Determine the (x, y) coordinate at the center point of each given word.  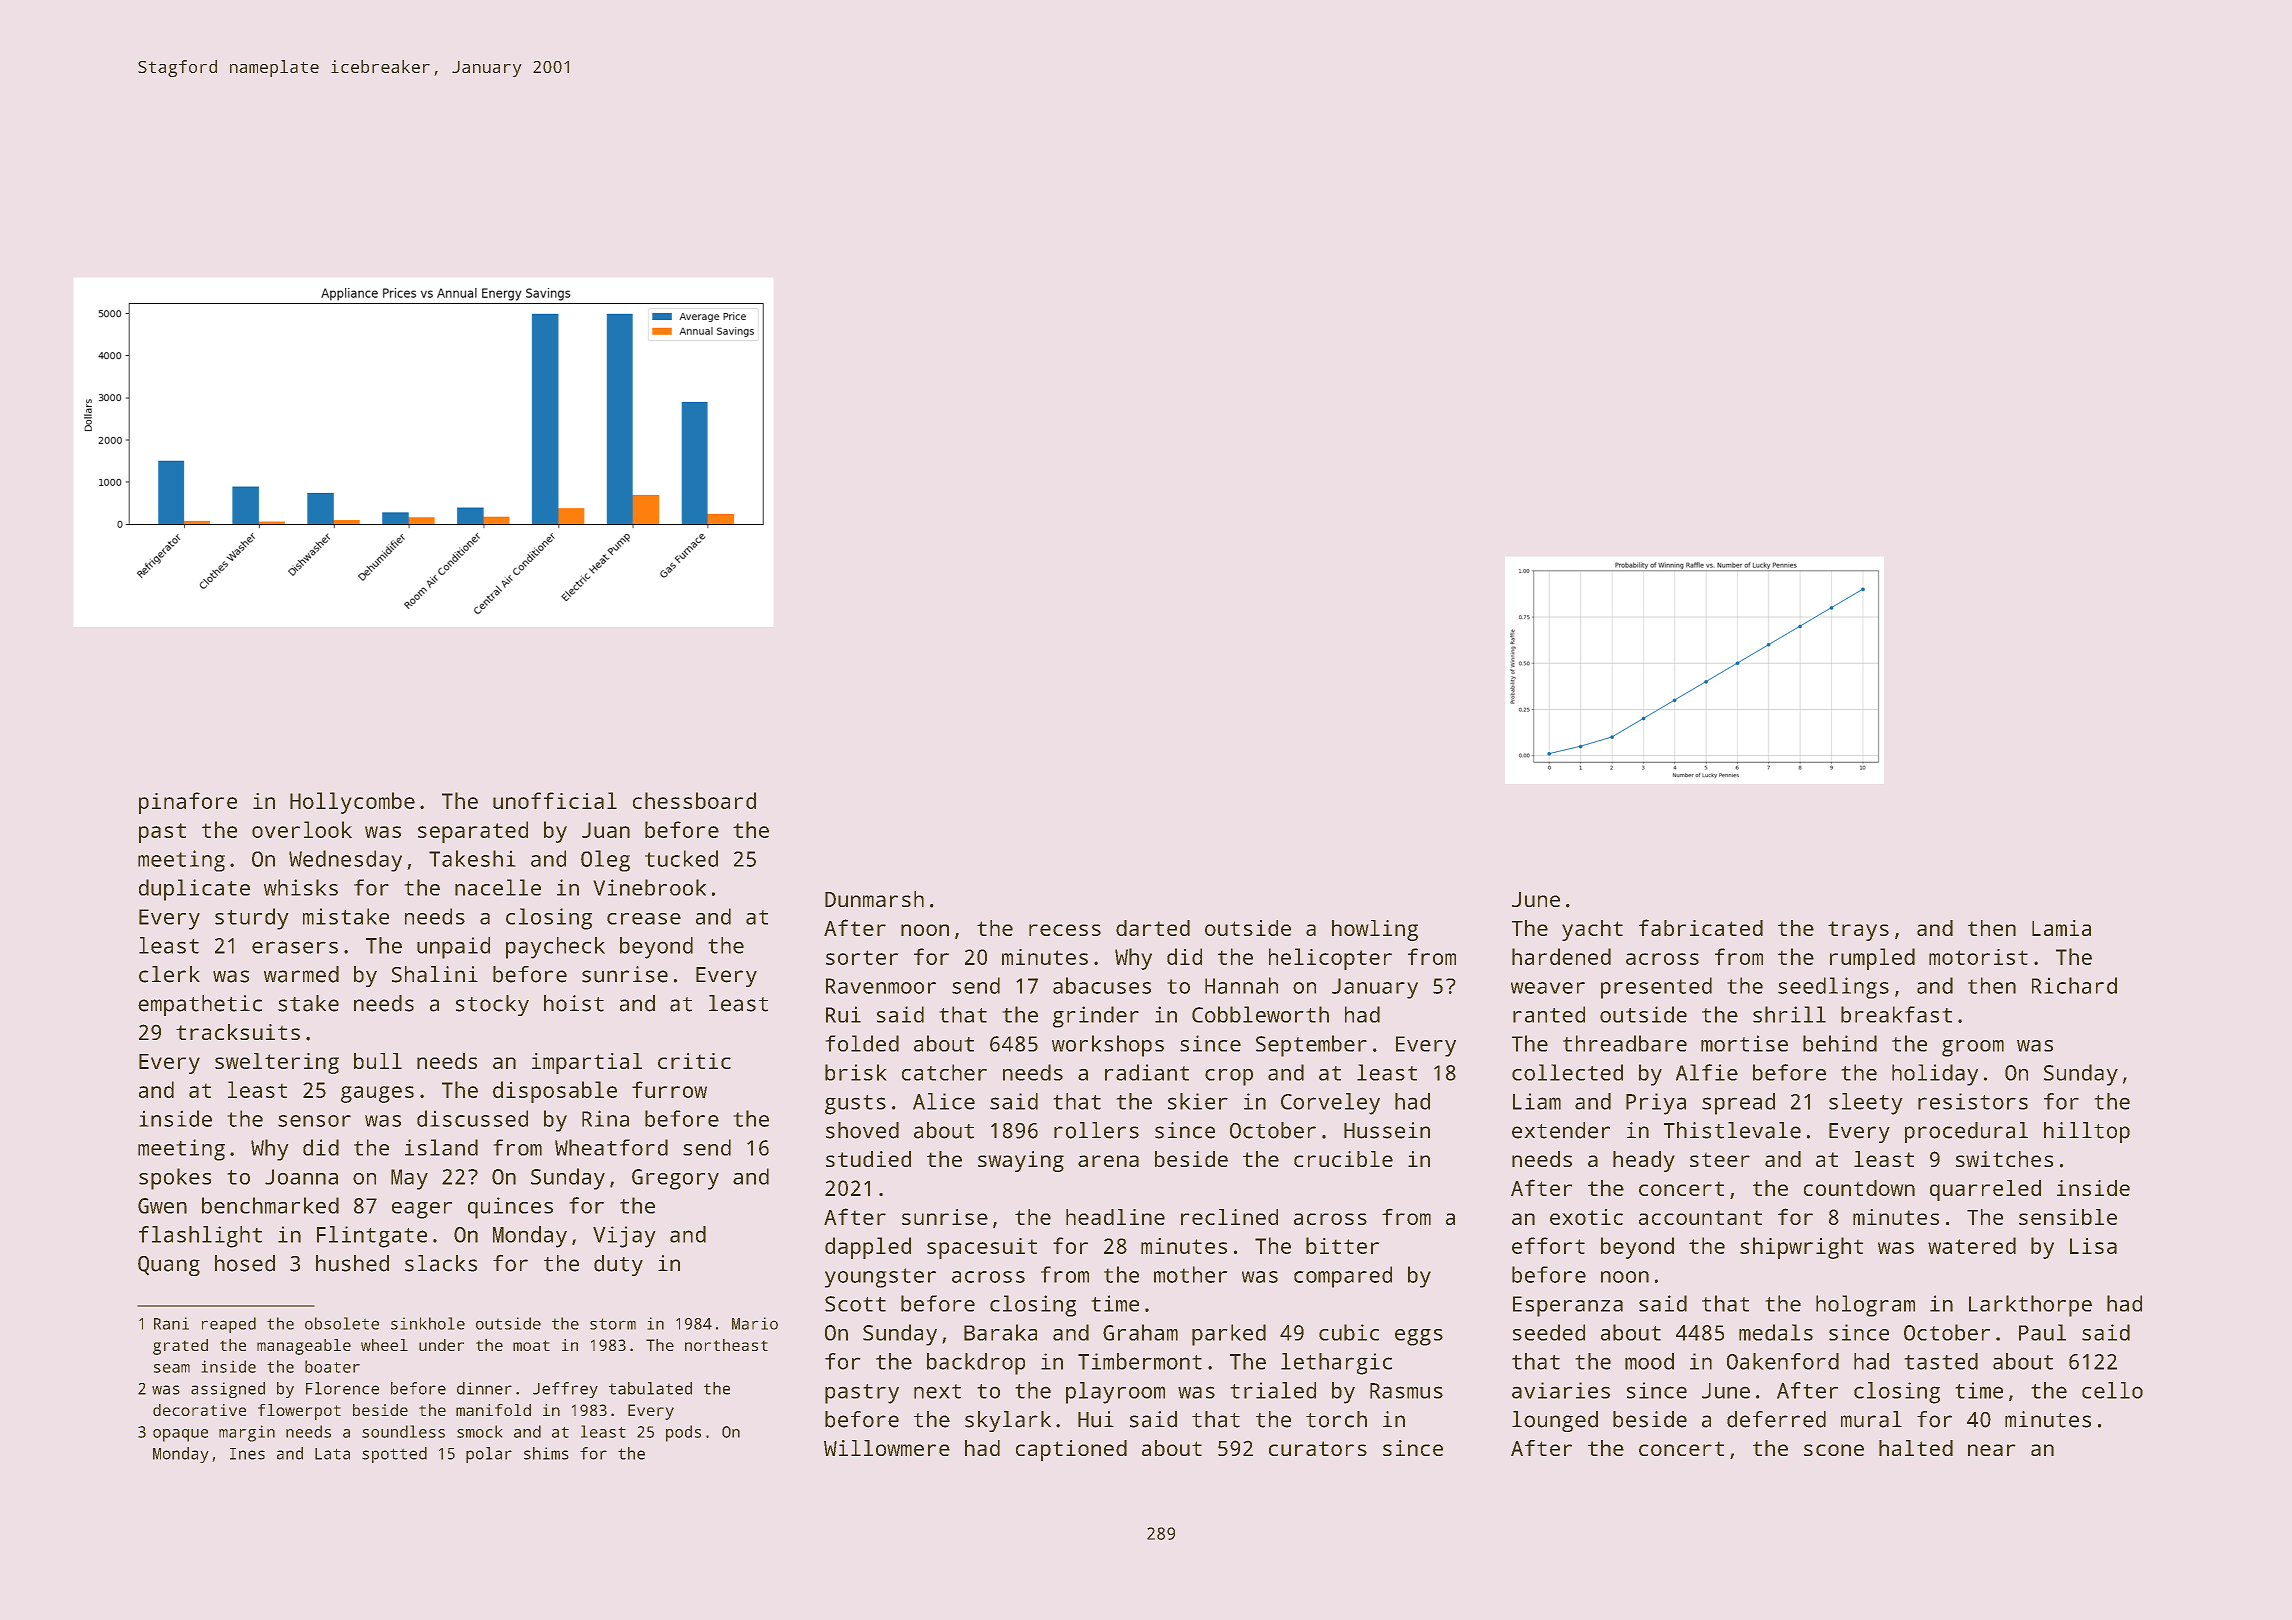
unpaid (453, 948)
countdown (1859, 1188)
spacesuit (982, 1248)
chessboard (694, 800)
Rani (171, 1323)
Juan (606, 830)
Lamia (2061, 928)
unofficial (555, 800)
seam (172, 1368)
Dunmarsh (874, 899)
